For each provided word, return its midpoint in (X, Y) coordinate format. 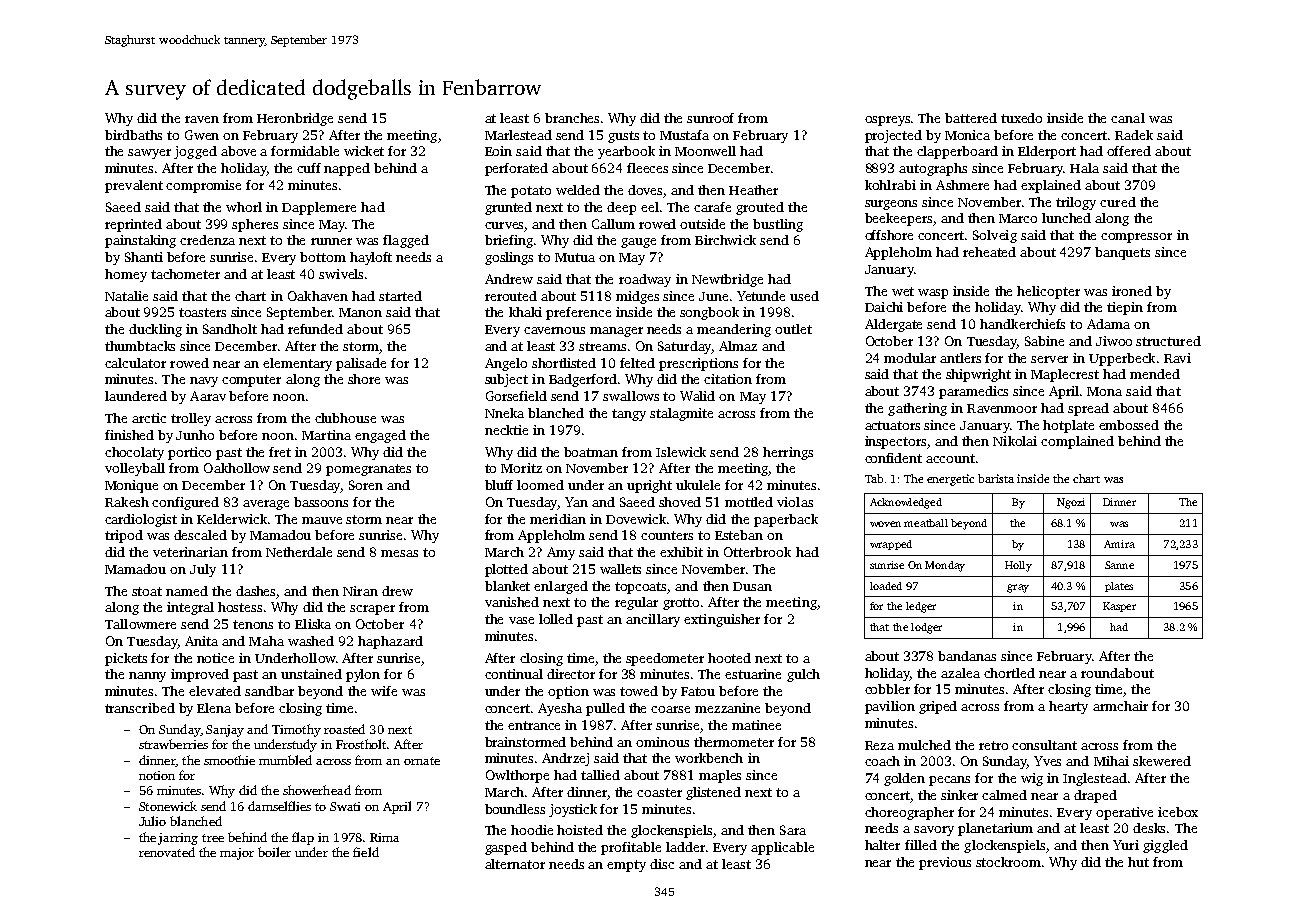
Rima (384, 837)
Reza (879, 745)
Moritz (521, 468)
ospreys (887, 121)
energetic (950, 480)
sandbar (269, 691)
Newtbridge (727, 280)
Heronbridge (295, 119)
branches (572, 118)
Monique (131, 486)
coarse (670, 709)
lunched (1066, 218)
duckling (155, 330)
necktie (506, 430)
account (950, 458)
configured (185, 503)
